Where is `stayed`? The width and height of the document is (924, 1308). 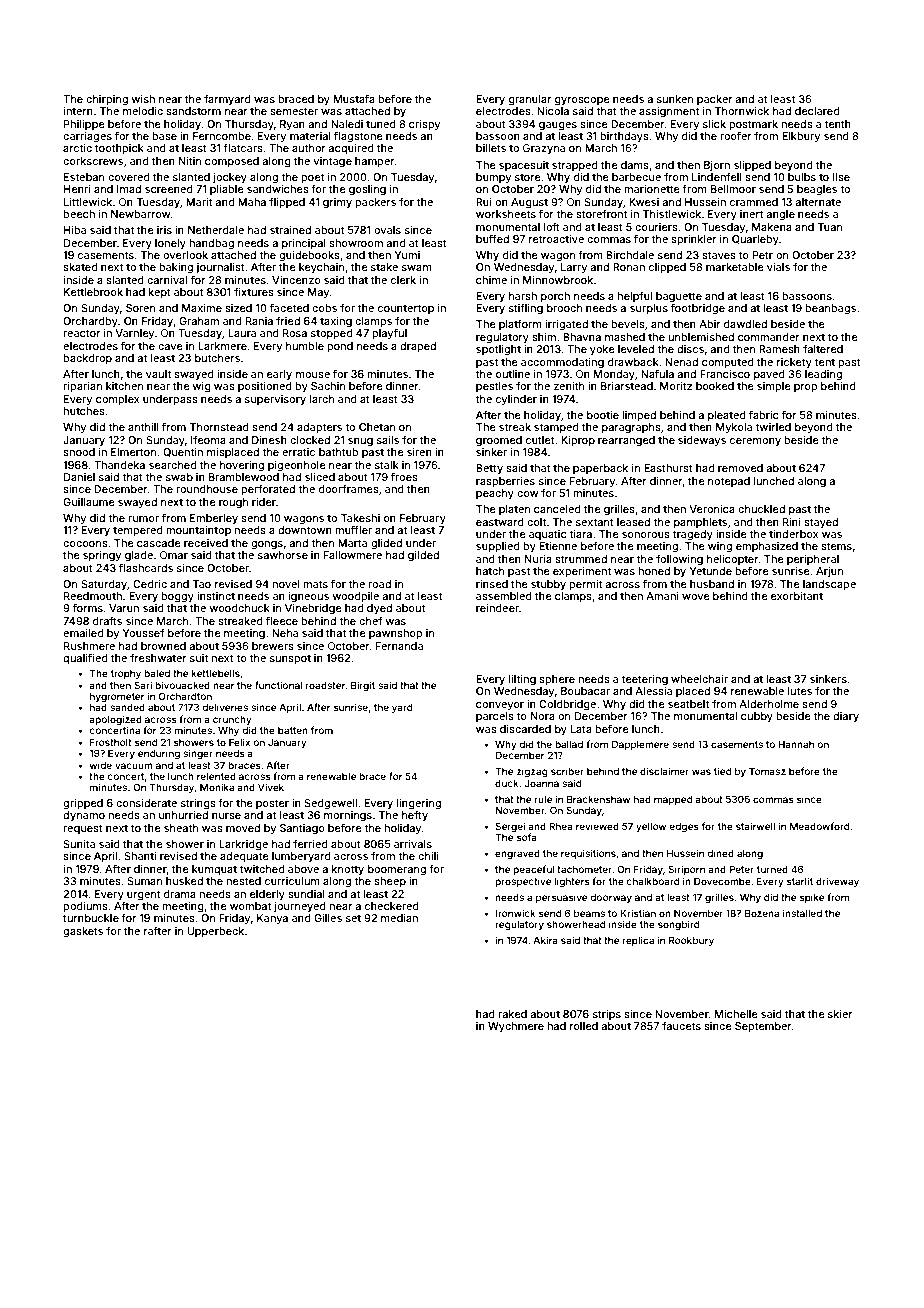
stayed is located at coordinates (821, 523).
